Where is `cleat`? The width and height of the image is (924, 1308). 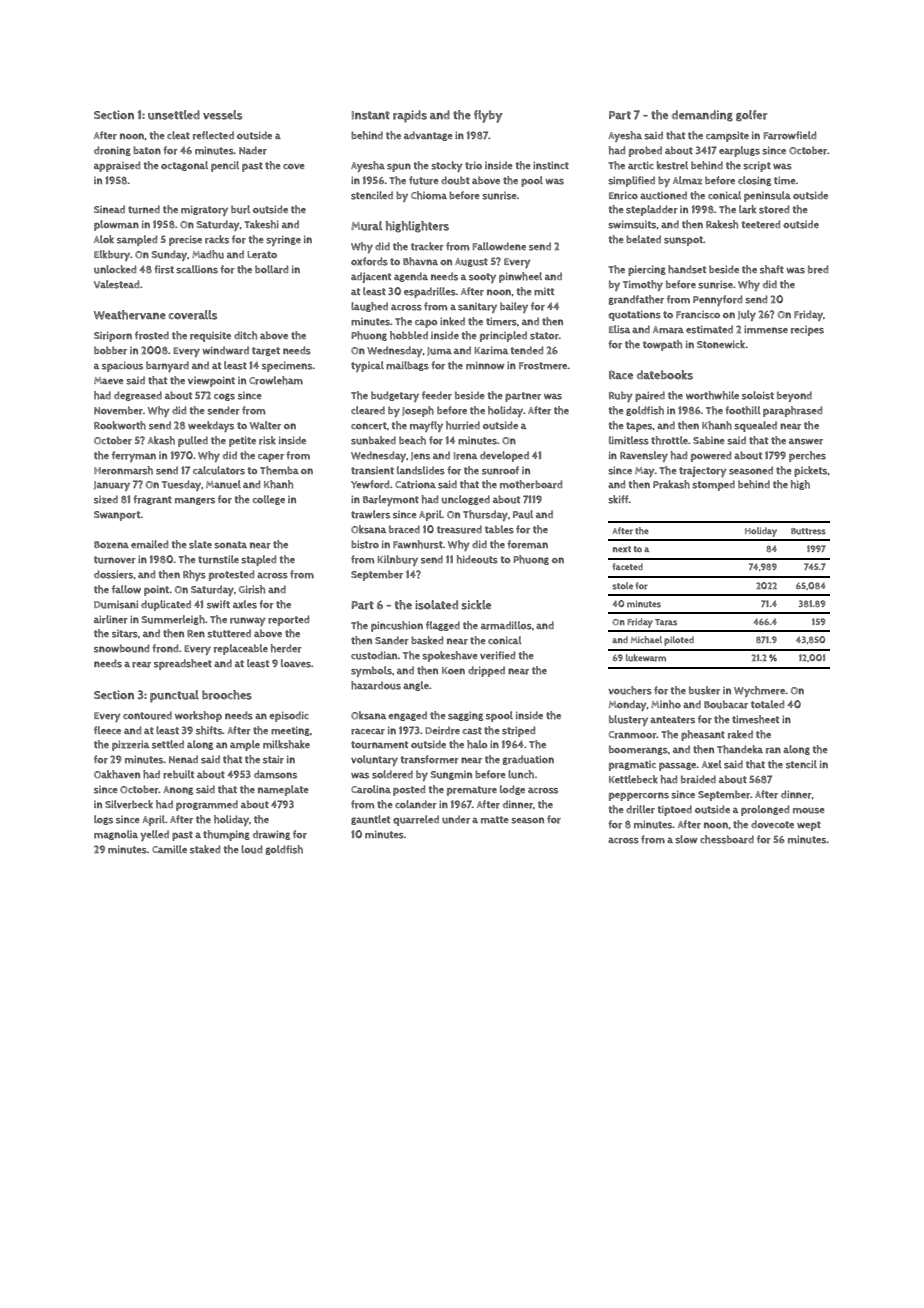 cleat is located at coordinates (178, 135).
